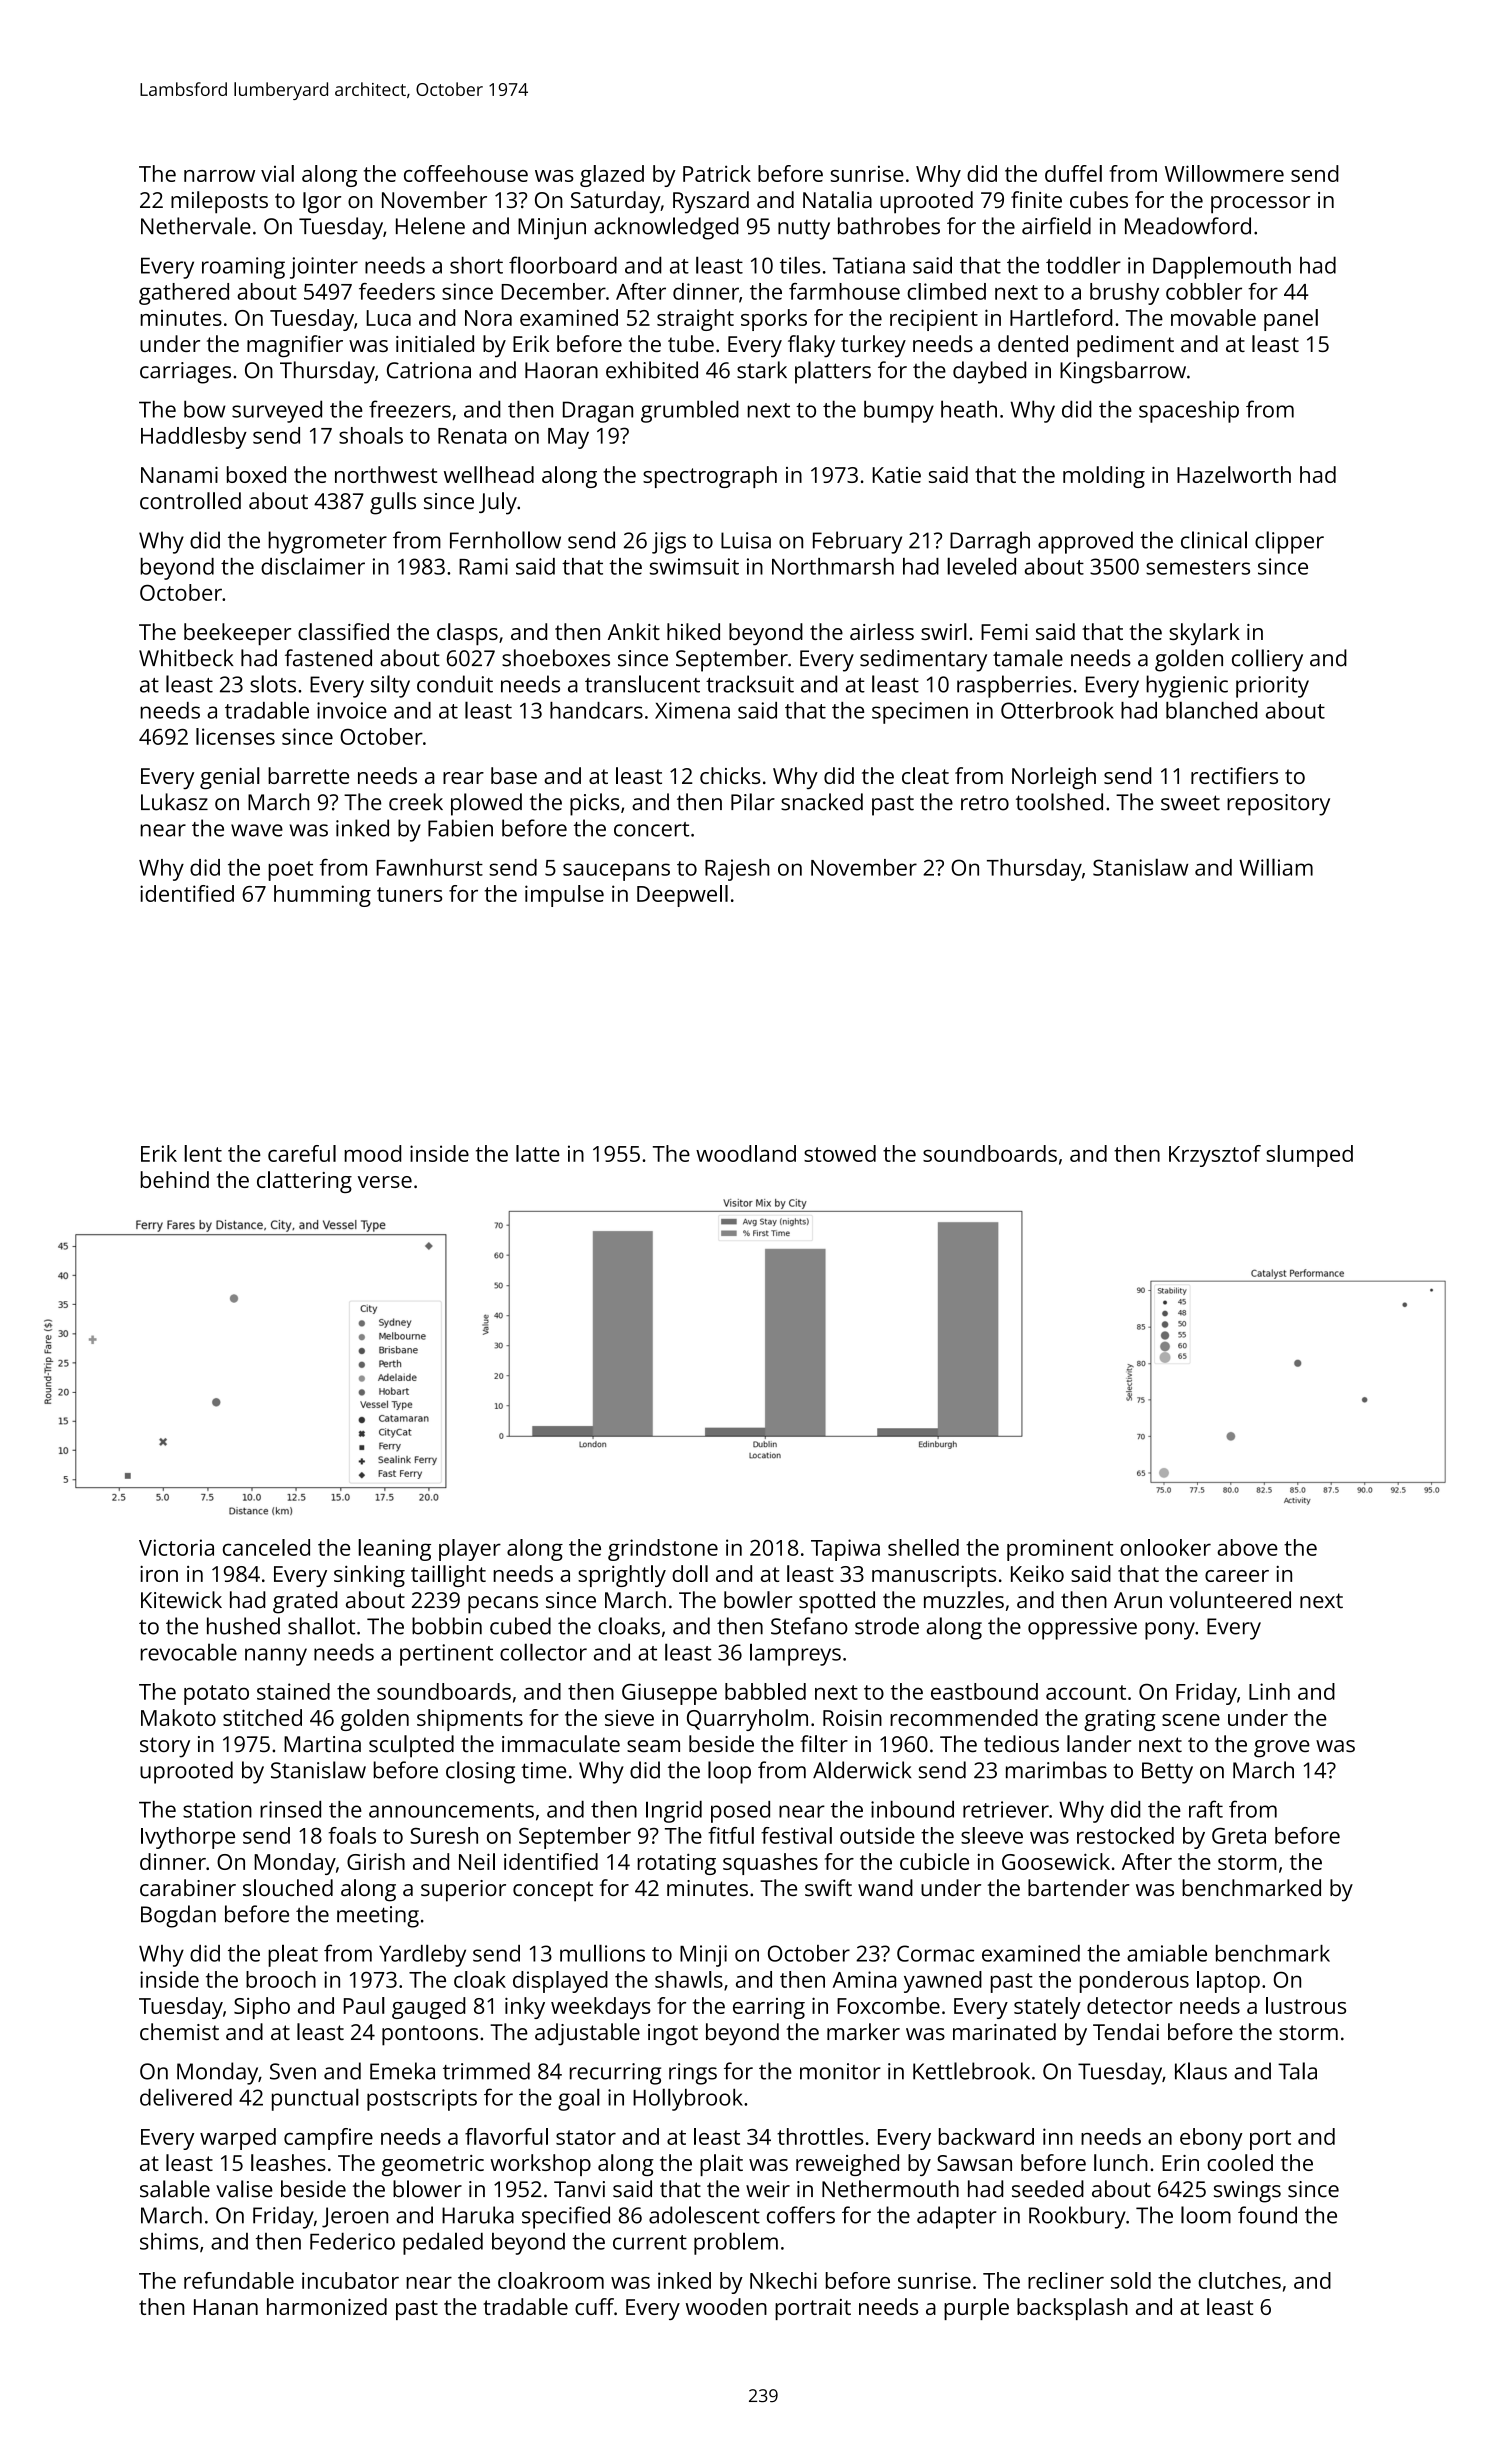 The height and width of the page is (2464, 1496). I want to click on player, so click(470, 1550).
